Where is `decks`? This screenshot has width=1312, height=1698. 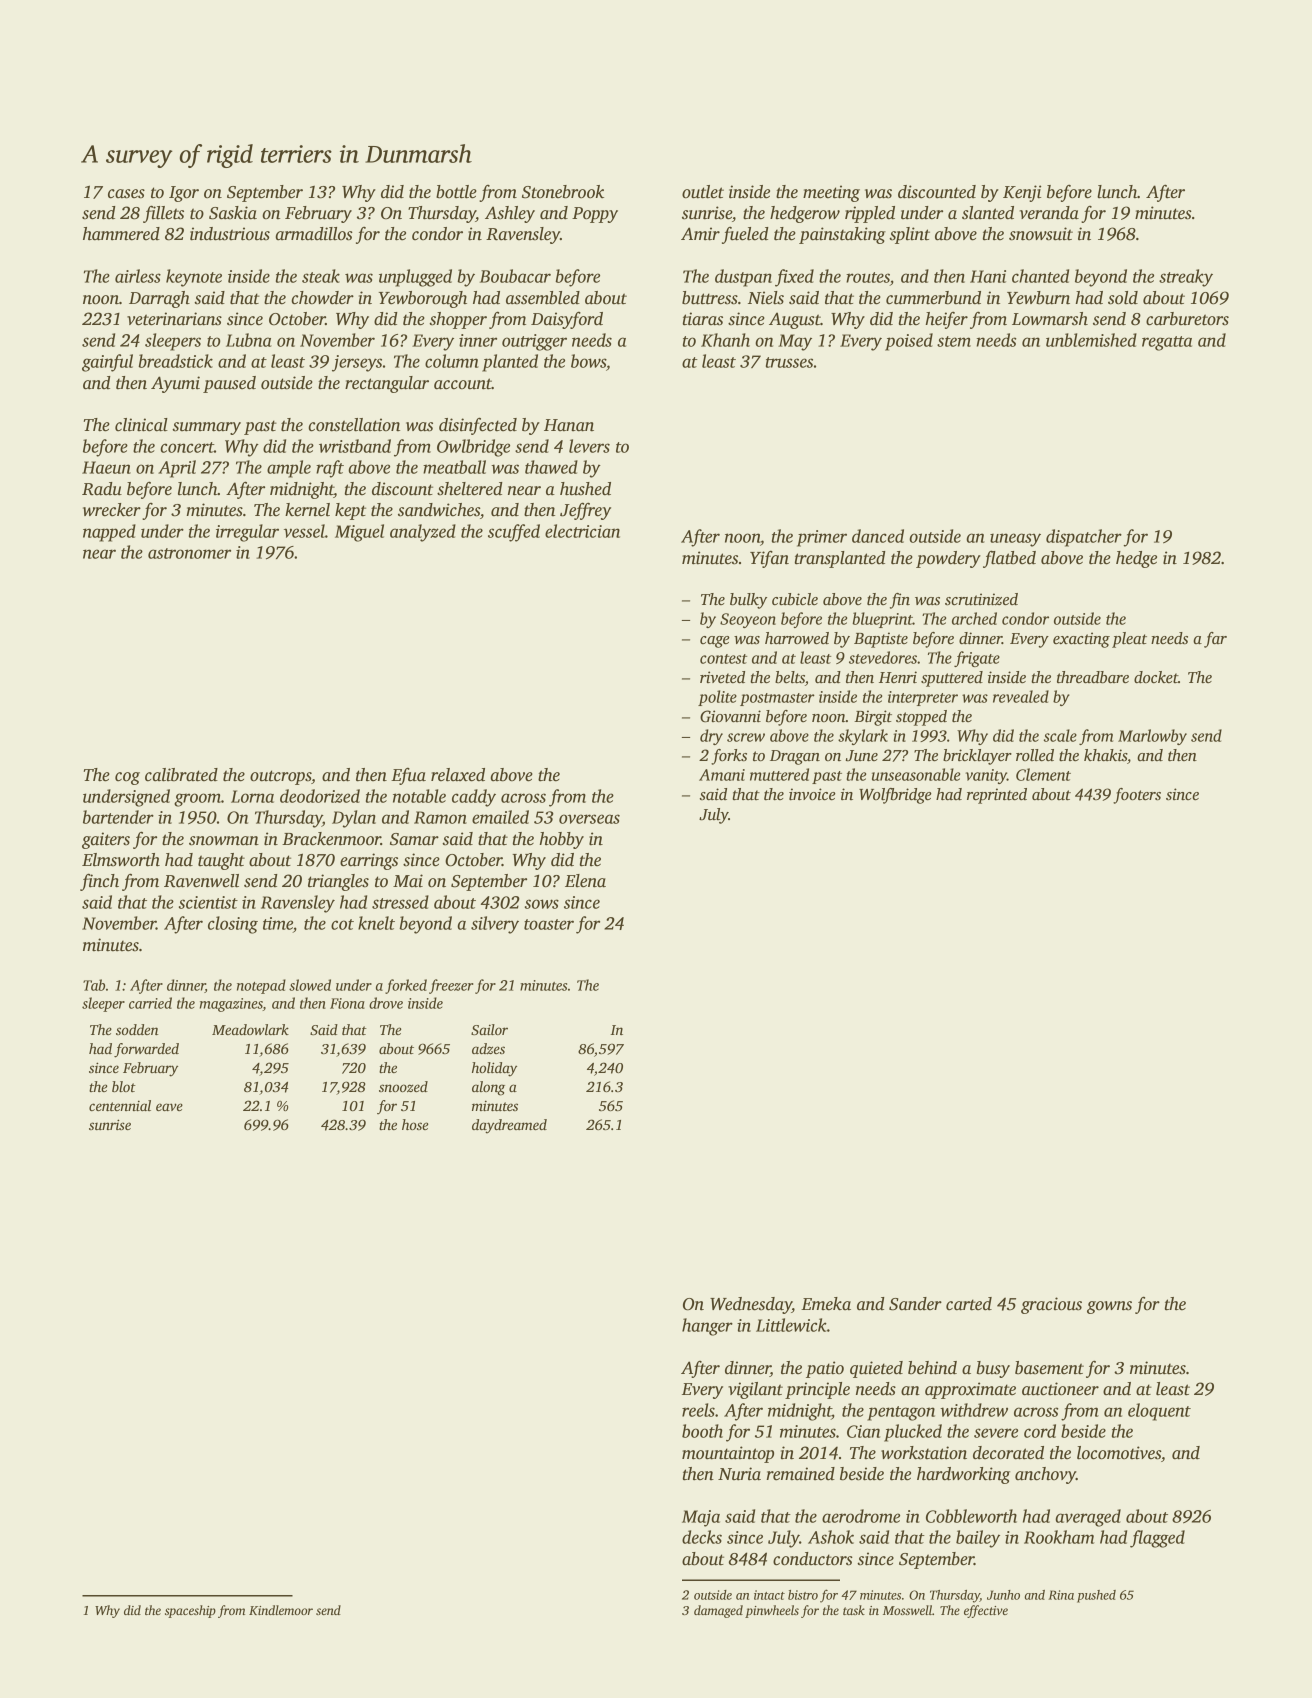 decks is located at coordinates (702, 1537).
